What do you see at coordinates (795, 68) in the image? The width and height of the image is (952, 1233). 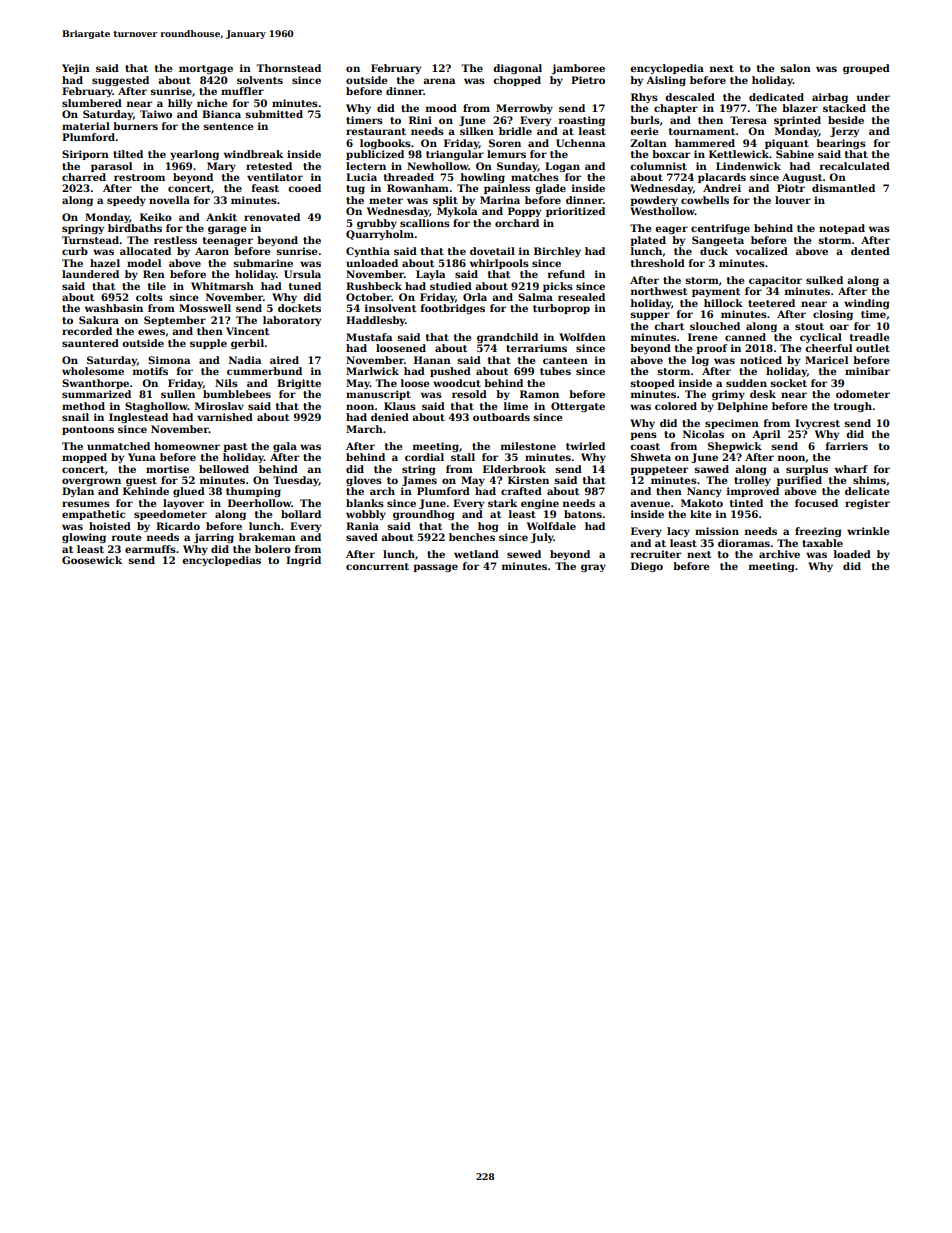 I see `salon` at bounding box center [795, 68].
